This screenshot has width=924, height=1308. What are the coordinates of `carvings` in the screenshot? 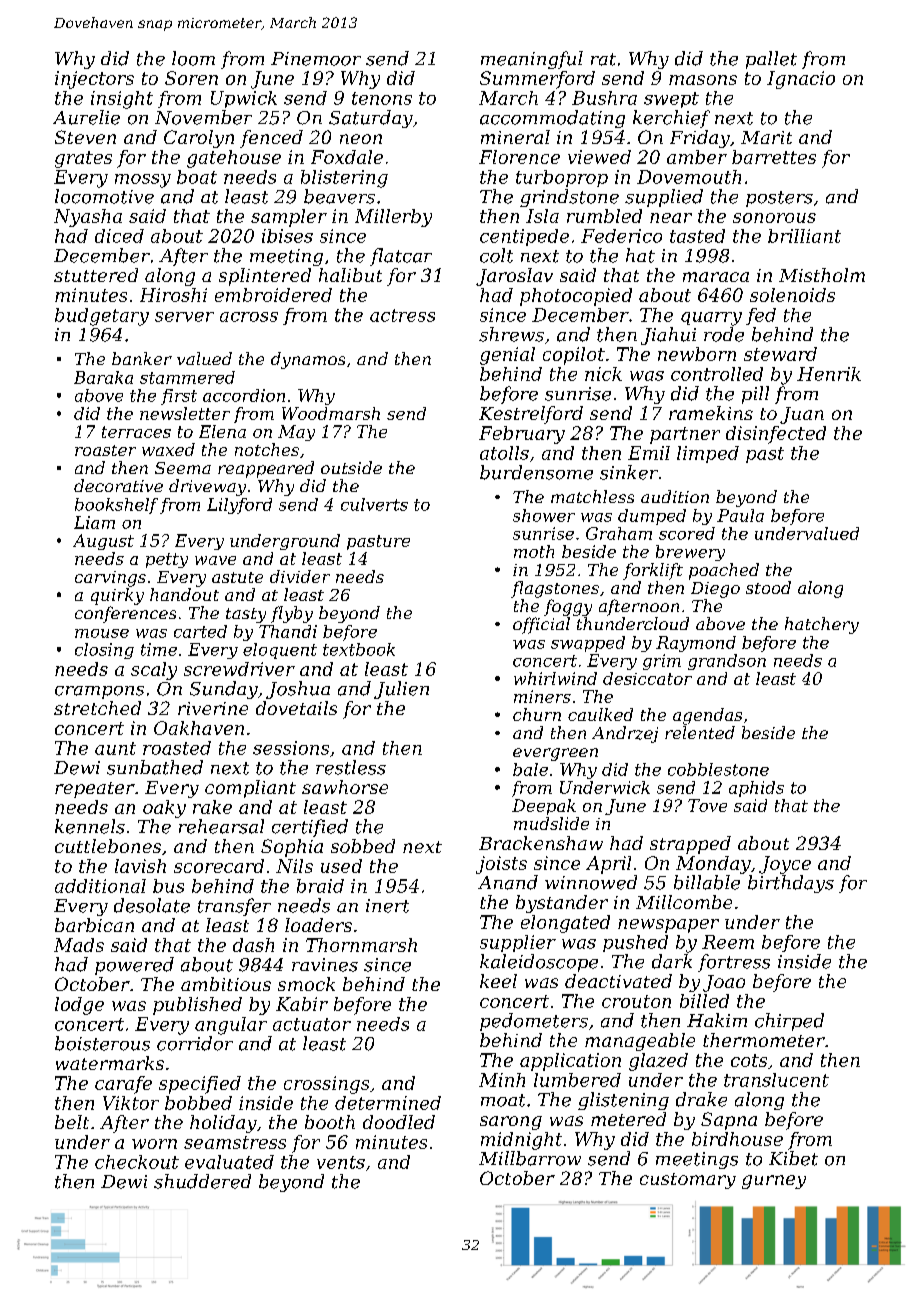 It's located at (110, 579).
